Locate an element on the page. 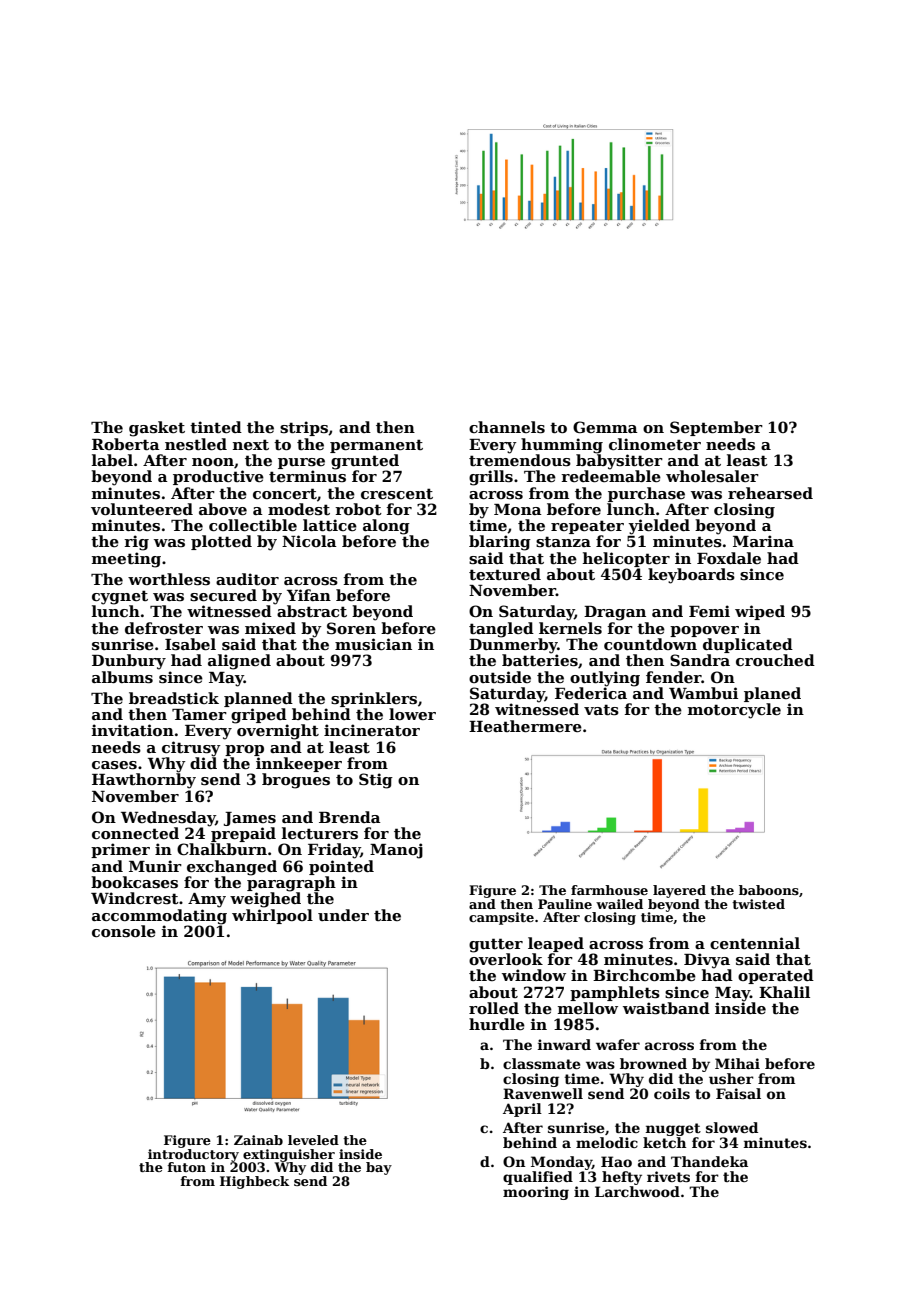 The width and height of the page is (908, 1316). rolled is located at coordinates (494, 1008).
